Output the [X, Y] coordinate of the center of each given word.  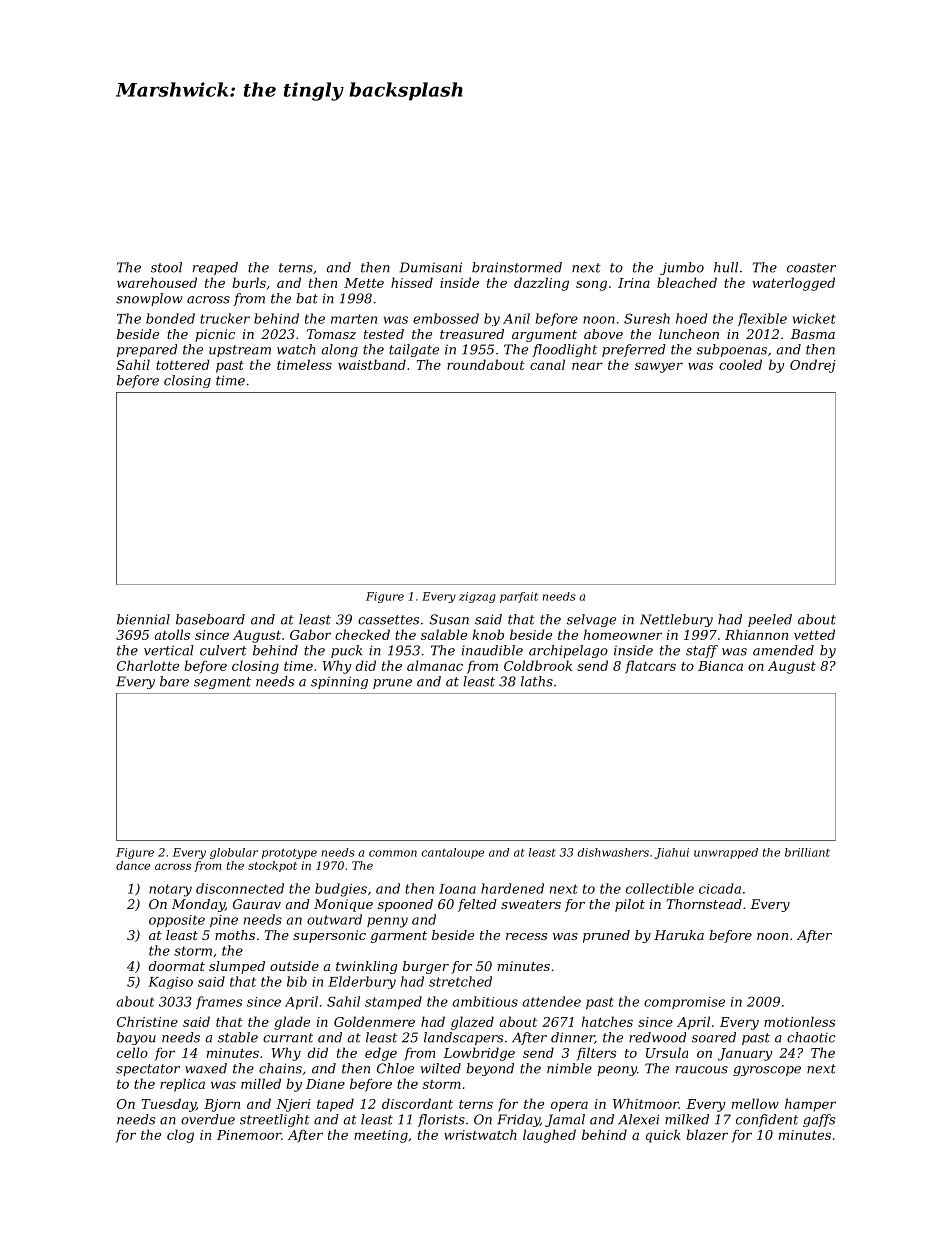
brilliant [807, 852]
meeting [381, 1136]
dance [133, 865]
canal [547, 364]
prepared [147, 350]
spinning [339, 682]
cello [132, 1052]
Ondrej [813, 366]
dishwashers [613, 852]
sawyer [659, 367]
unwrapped [726, 853]
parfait [519, 597]
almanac [435, 665]
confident [767, 1120]
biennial [143, 619]
